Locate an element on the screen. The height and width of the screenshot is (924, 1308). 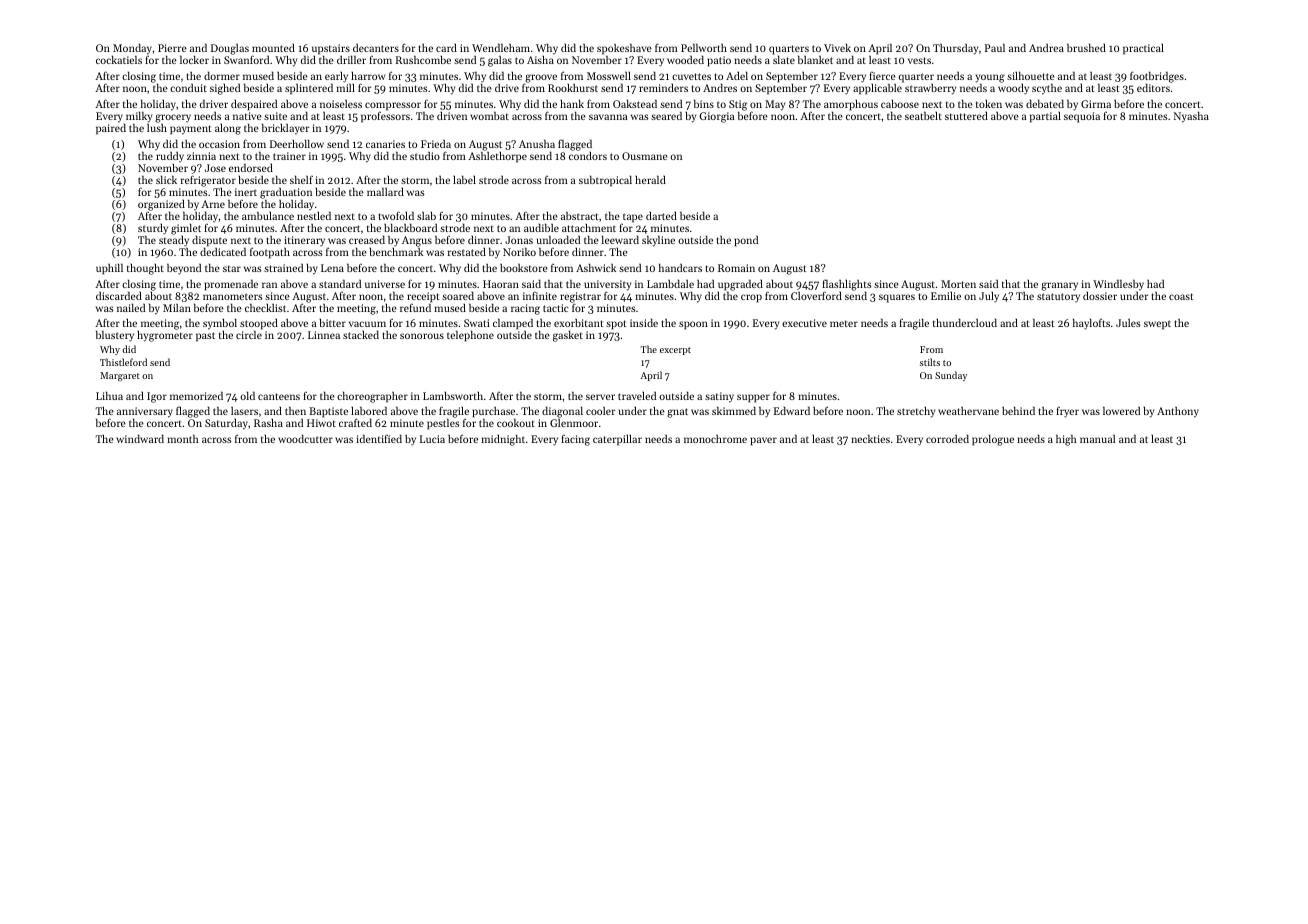
Lambdale is located at coordinates (670, 284).
